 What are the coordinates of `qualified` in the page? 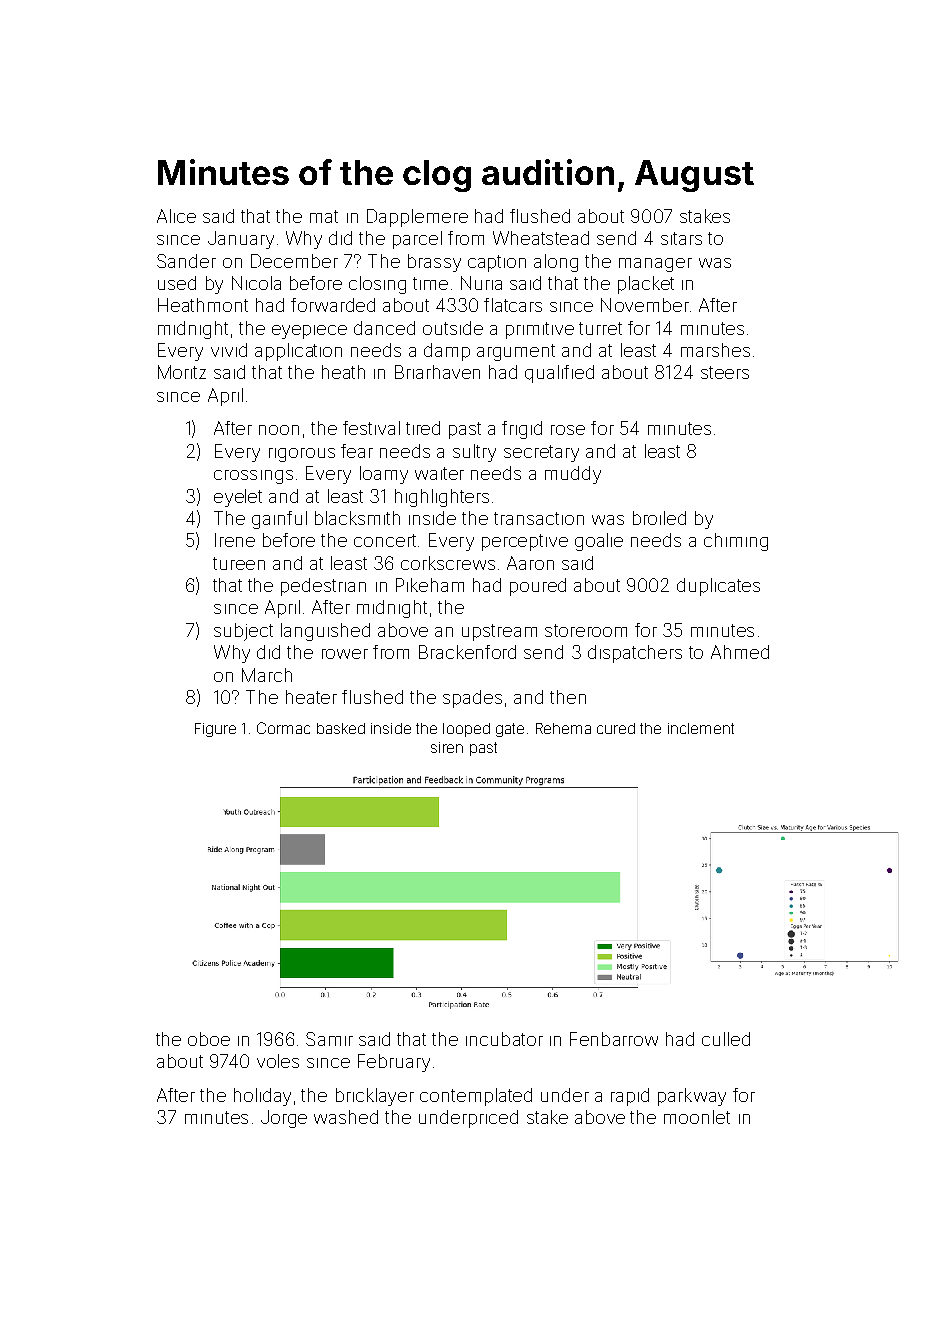 It's located at (559, 374).
